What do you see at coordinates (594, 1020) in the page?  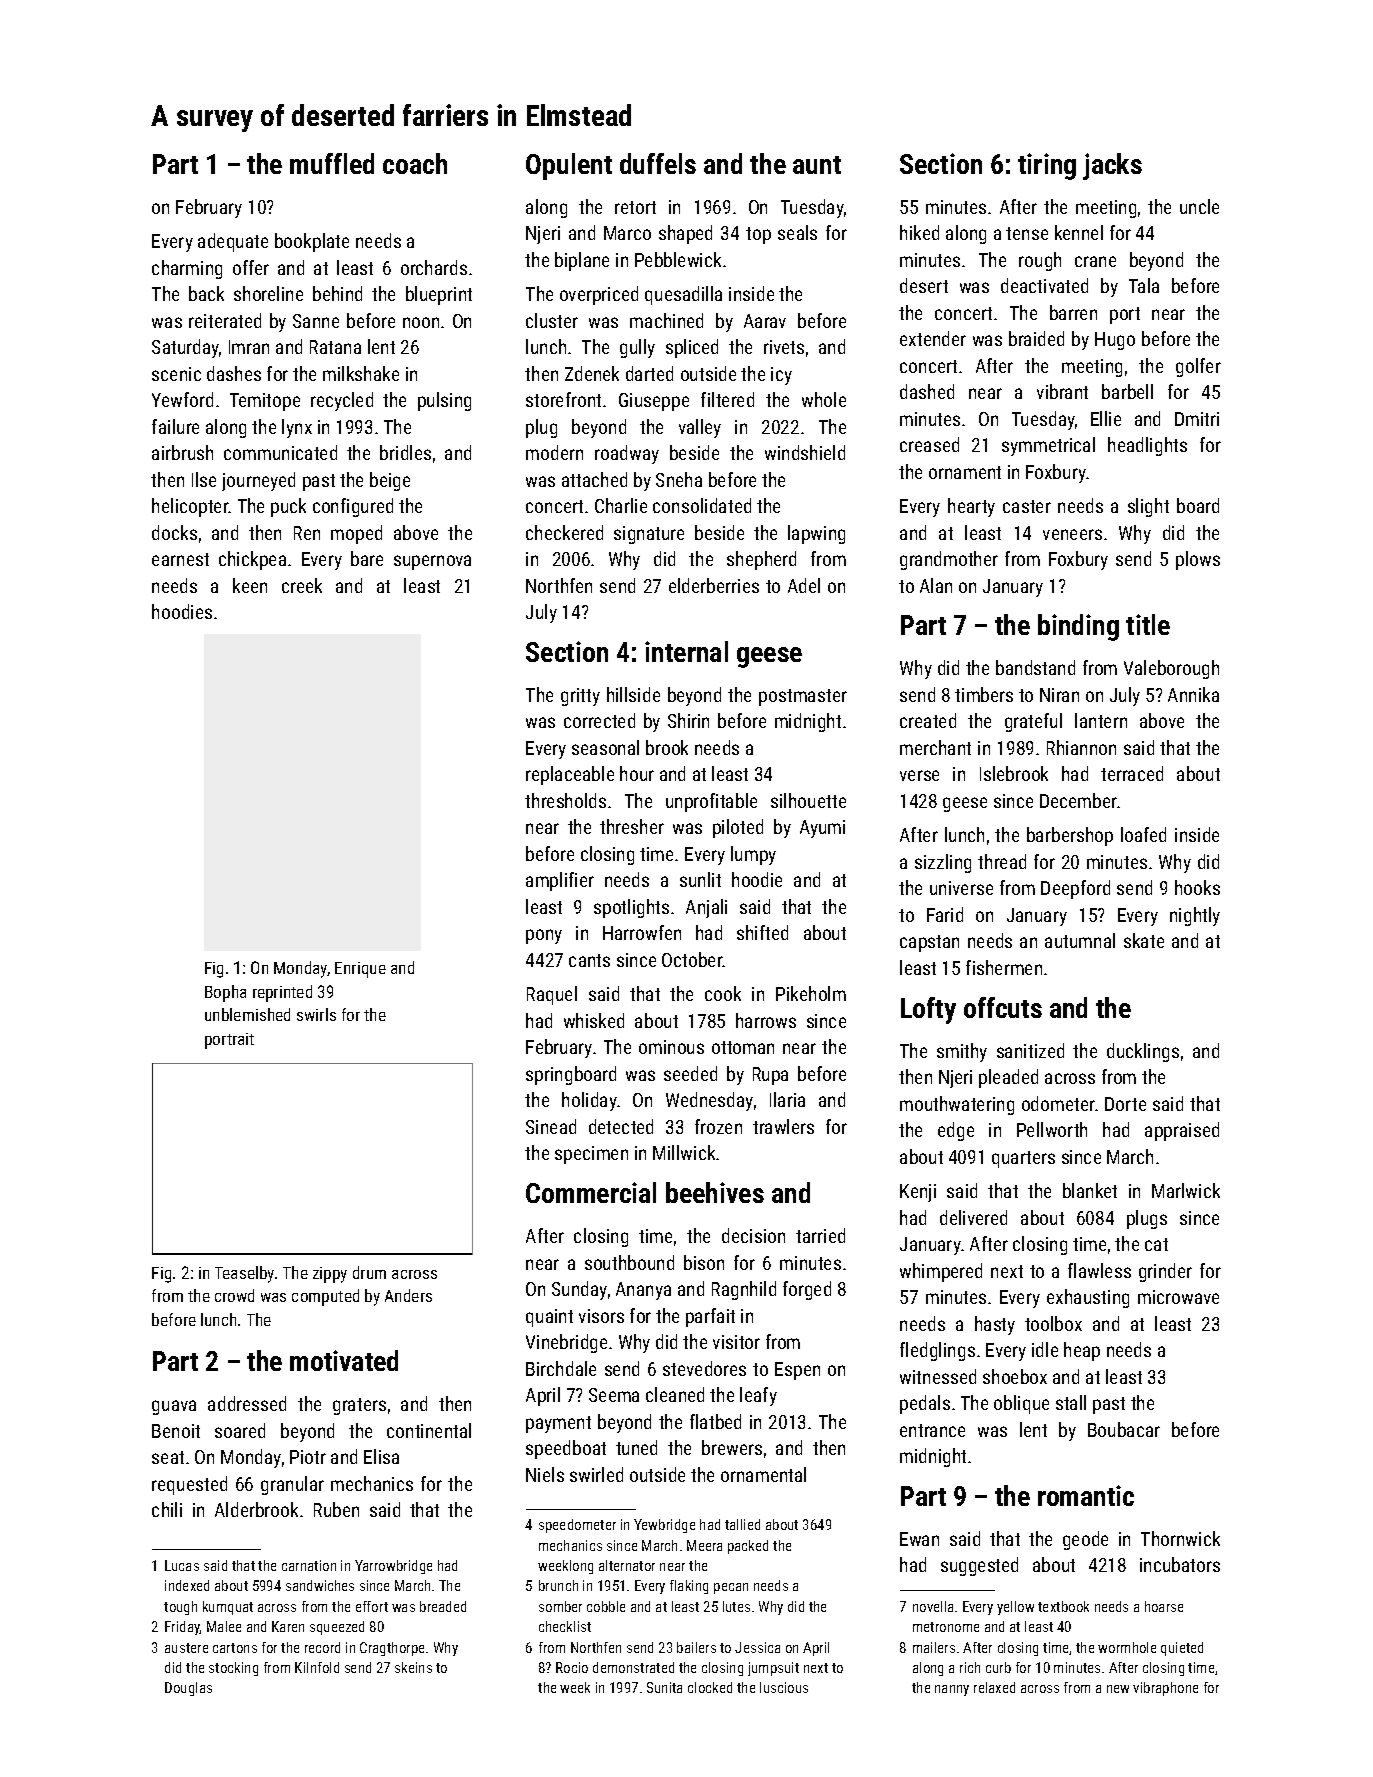 I see `whisked` at bounding box center [594, 1020].
